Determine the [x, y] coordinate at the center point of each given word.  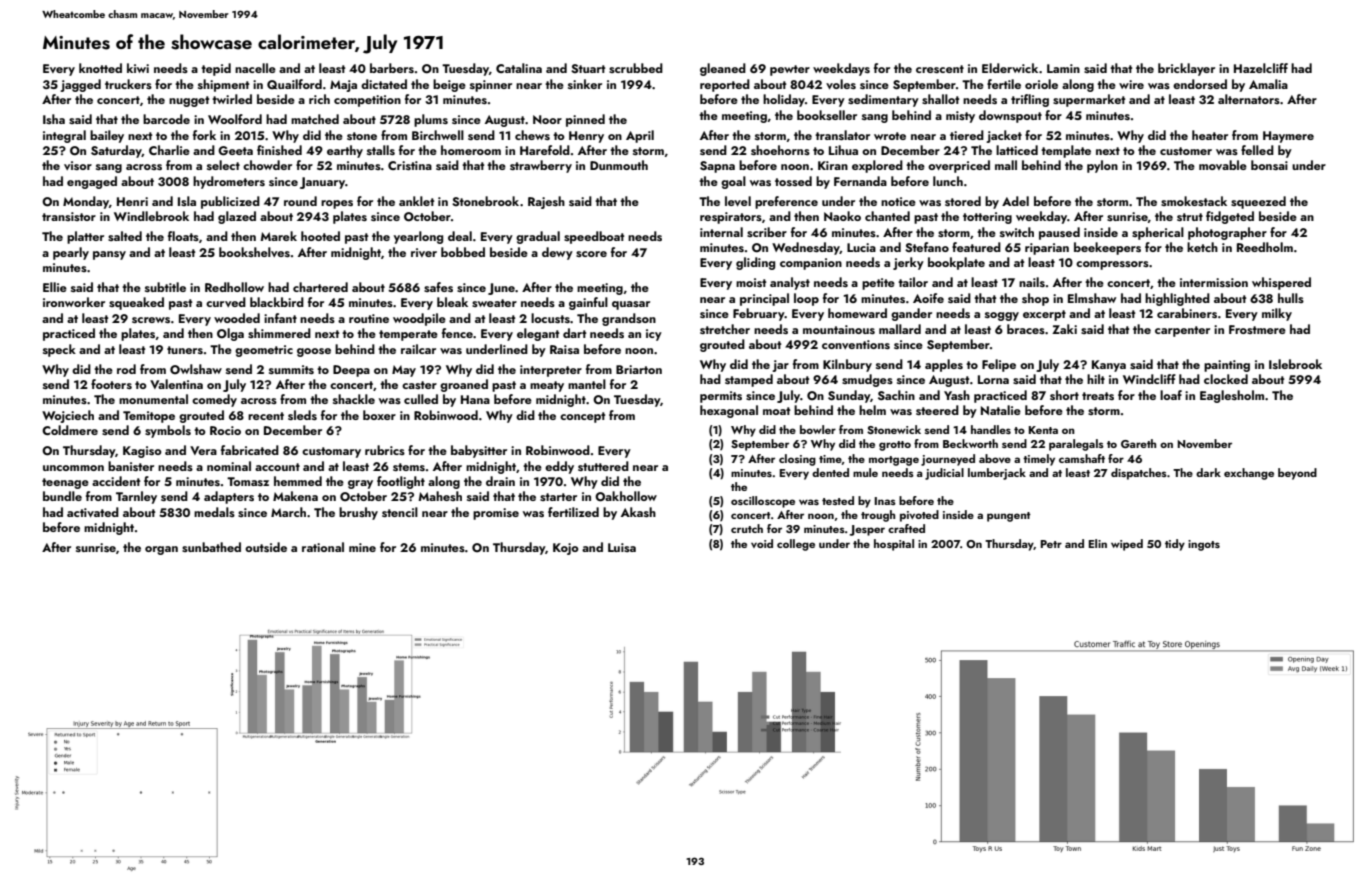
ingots [1204, 545]
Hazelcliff [1261, 68]
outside [266, 547]
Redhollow [234, 287]
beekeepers [1107, 248]
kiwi [138, 68]
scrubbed [636, 68]
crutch [747, 528]
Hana [475, 399]
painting [1227, 366]
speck [59, 350]
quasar [631, 305]
